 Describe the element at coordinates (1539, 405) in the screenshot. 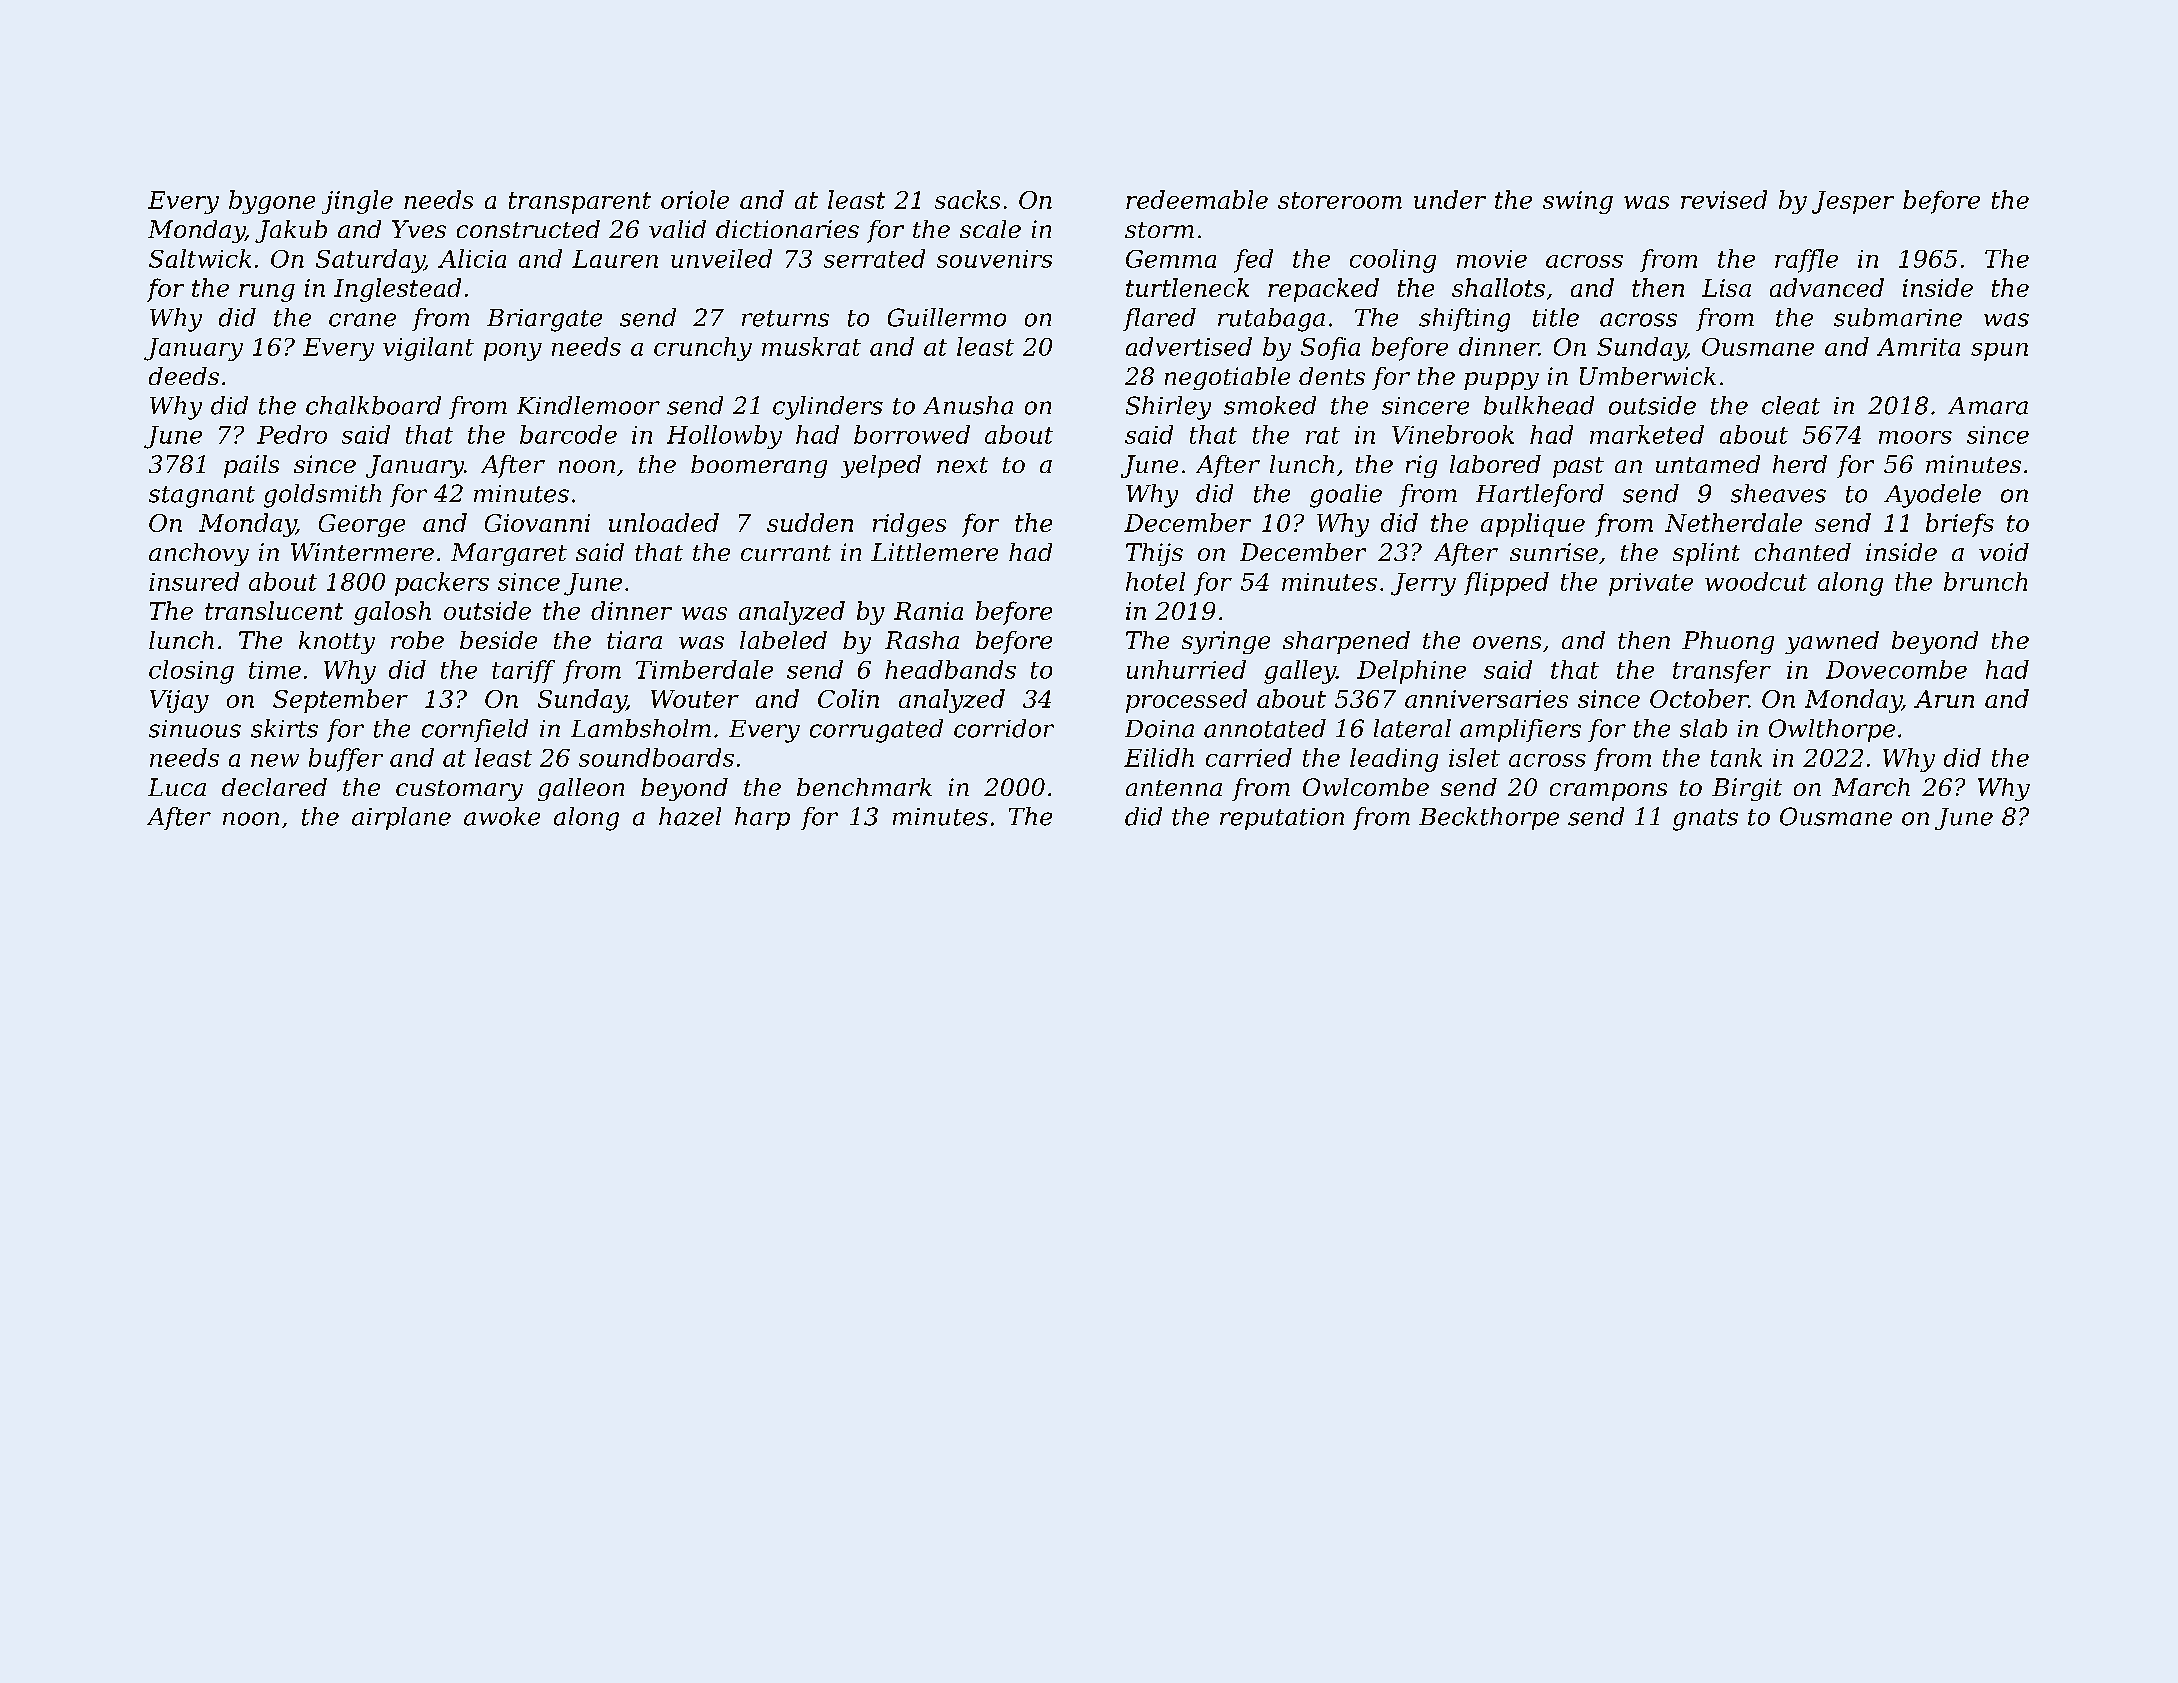

I see `bulkhead` at that location.
